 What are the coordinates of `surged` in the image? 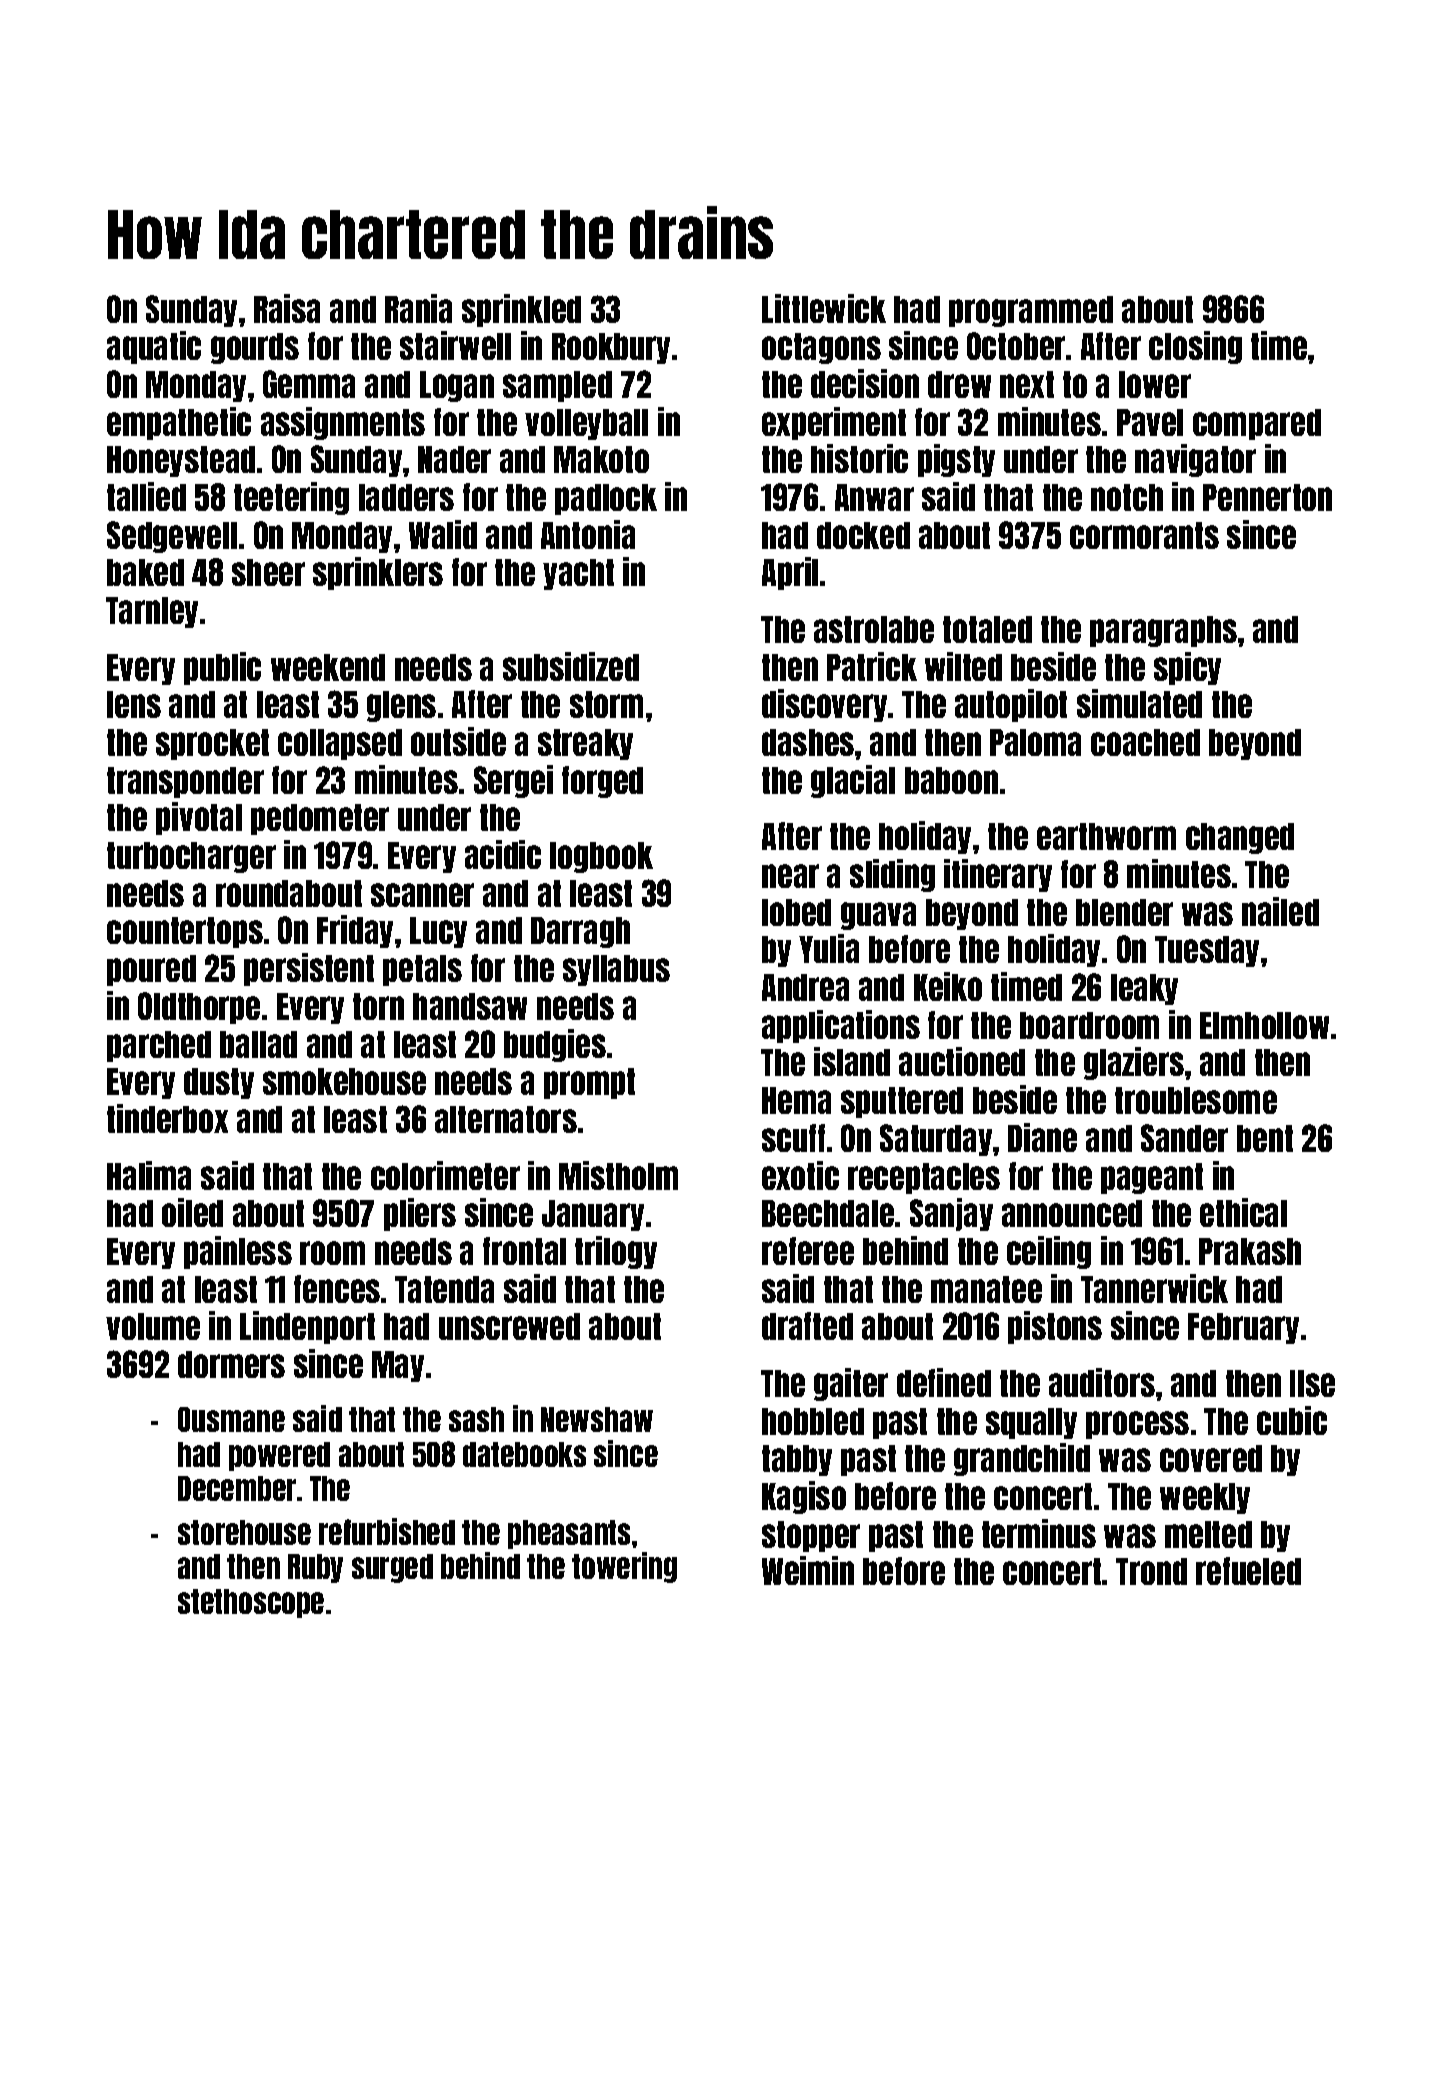 It's located at (392, 1568).
